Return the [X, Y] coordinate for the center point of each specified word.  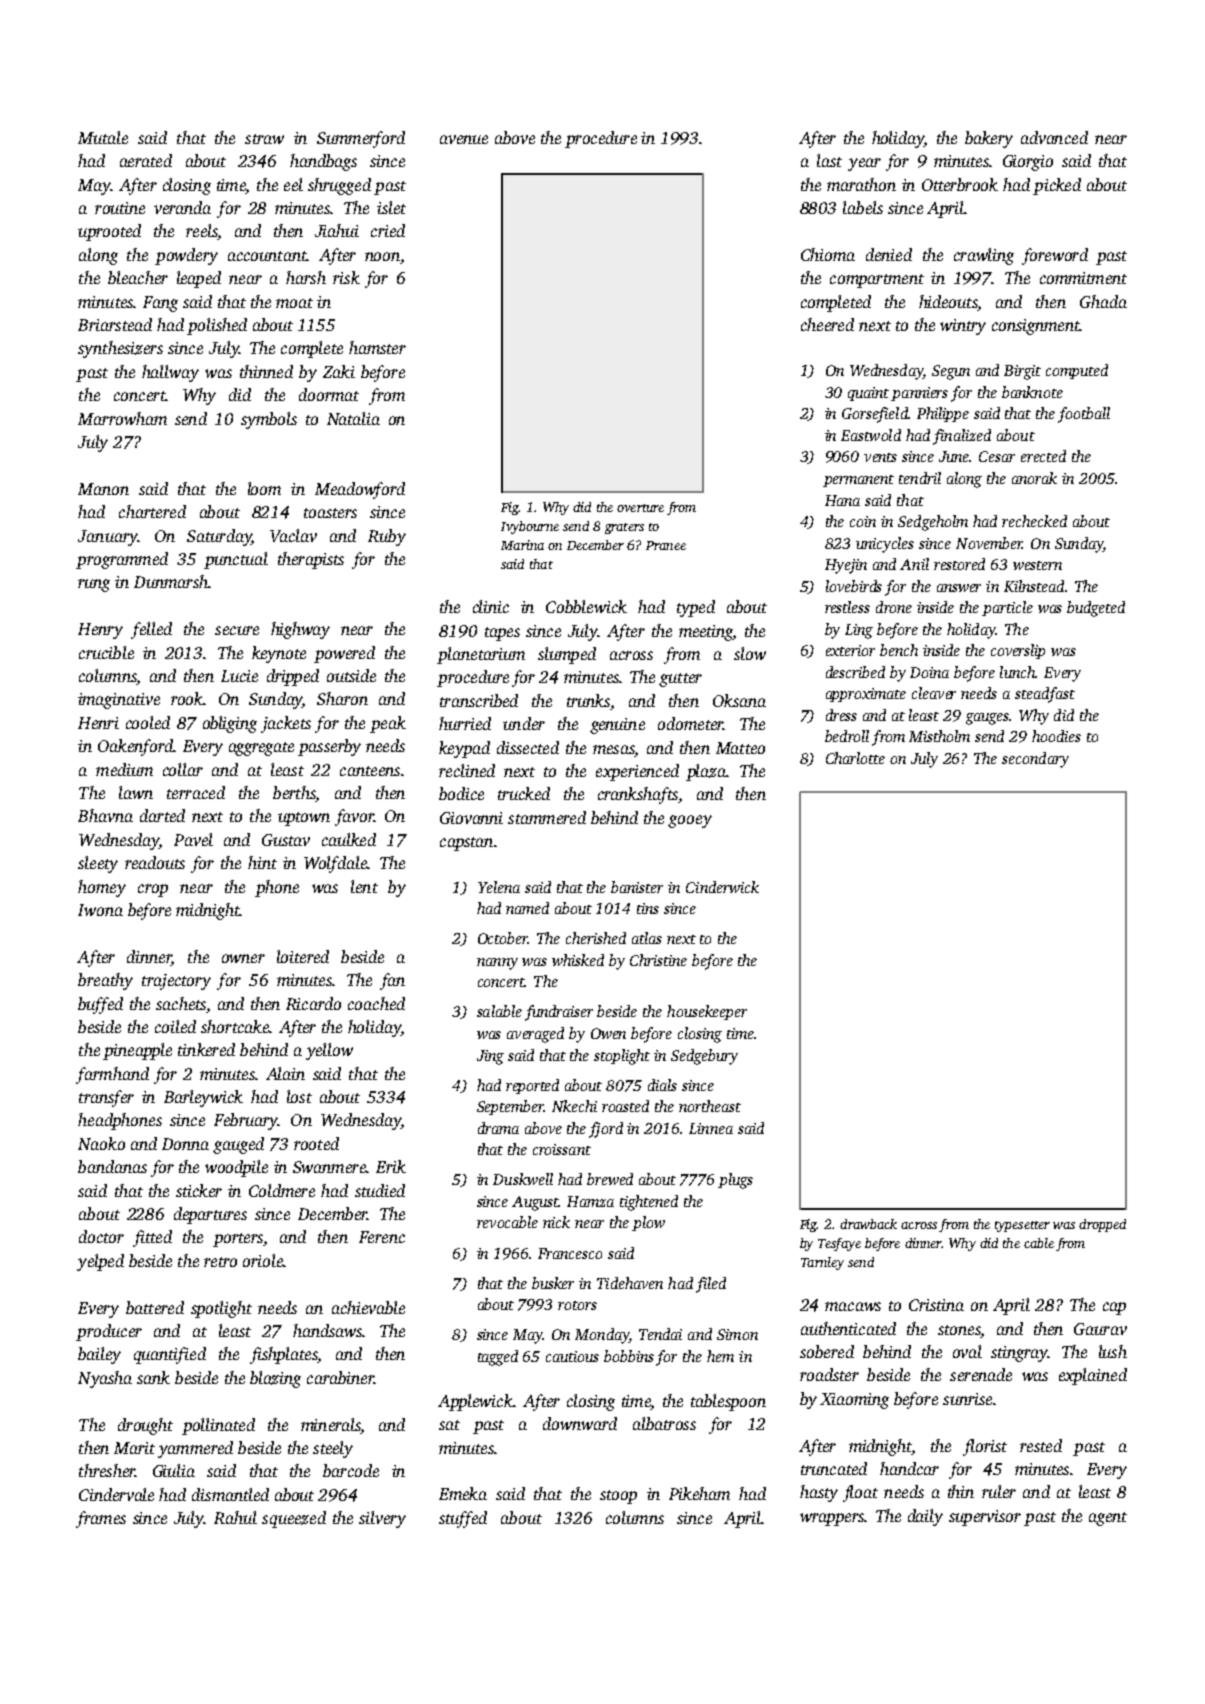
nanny [497, 964]
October [503, 938]
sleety [98, 864]
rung [94, 585]
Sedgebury [704, 1057]
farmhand [112, 1075]
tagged [498, 1358]
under [524, 723]
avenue [464, 139]
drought [145, 1426]
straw [264, 139]
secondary [1035, 760]
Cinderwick [722, 887]
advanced [1054, 137]
